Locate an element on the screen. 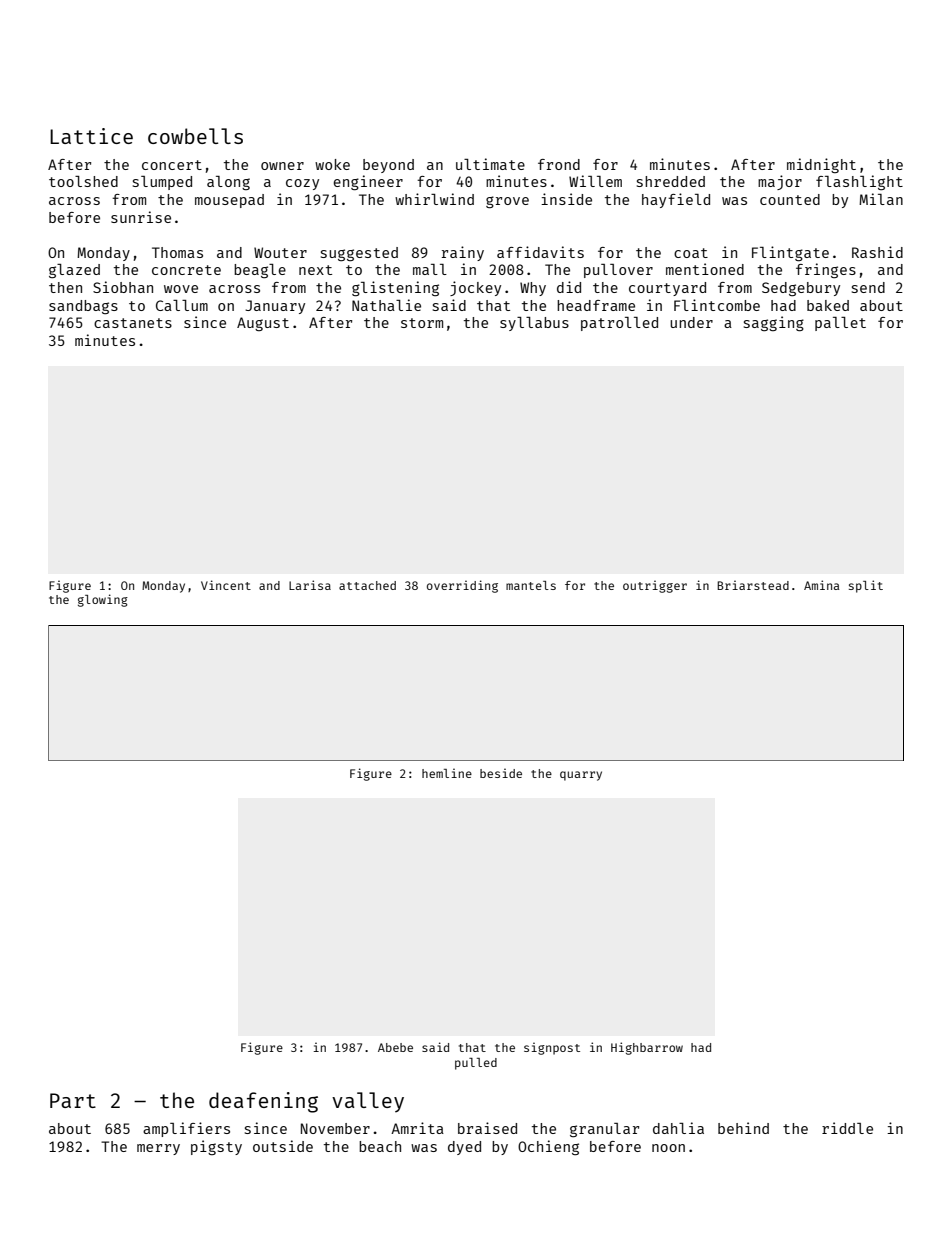 This screenshot has width=952, height=1233. hemline is located at coordinates (447, 773).
